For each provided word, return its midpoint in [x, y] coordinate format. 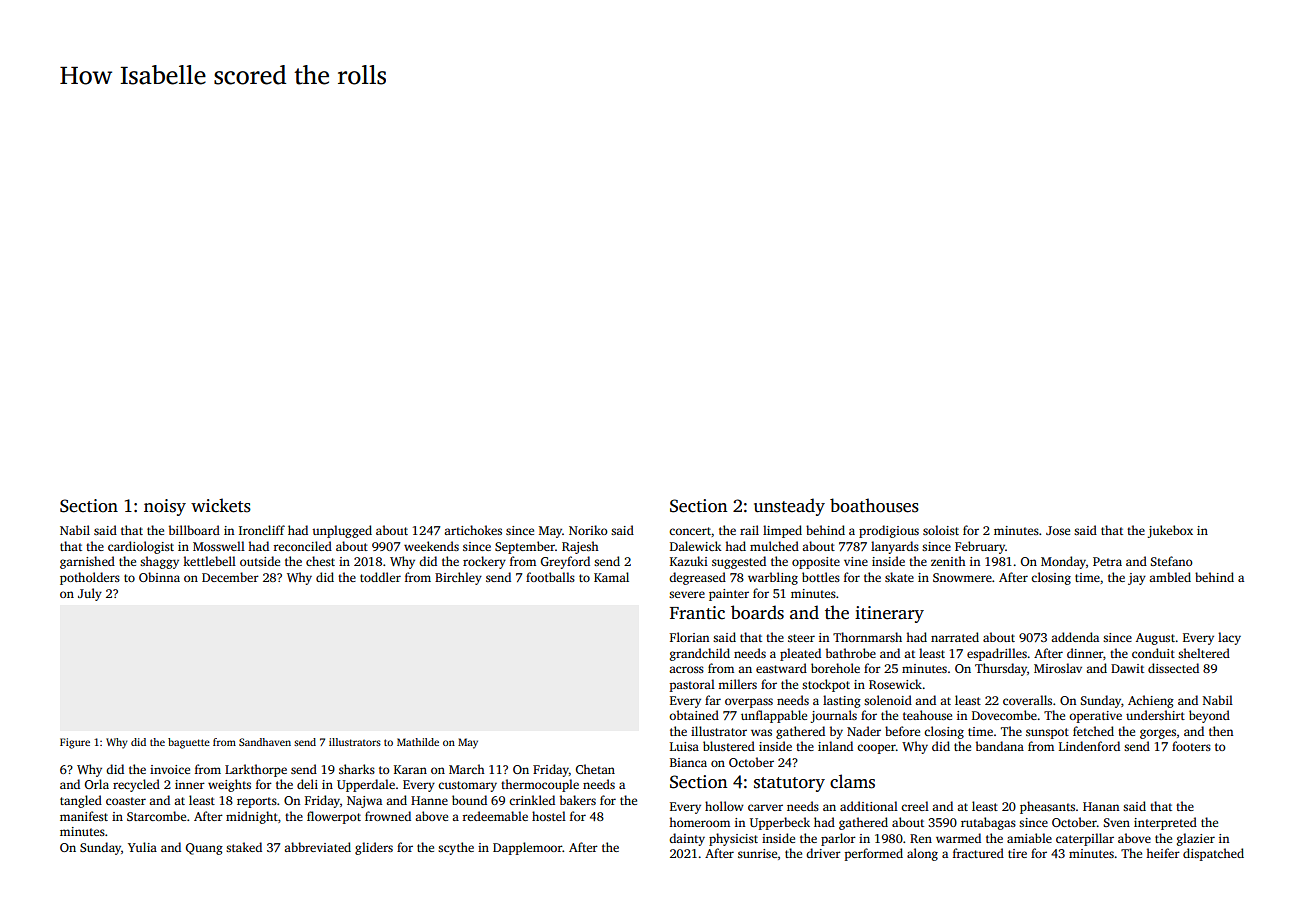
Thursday [1001, 669]
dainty [687, 839]
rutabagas [988, 823]
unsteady [789, 507]
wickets [221, 505]
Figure [75, 743]
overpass [749, 703]
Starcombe [156, 816]
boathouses [874, 505]
